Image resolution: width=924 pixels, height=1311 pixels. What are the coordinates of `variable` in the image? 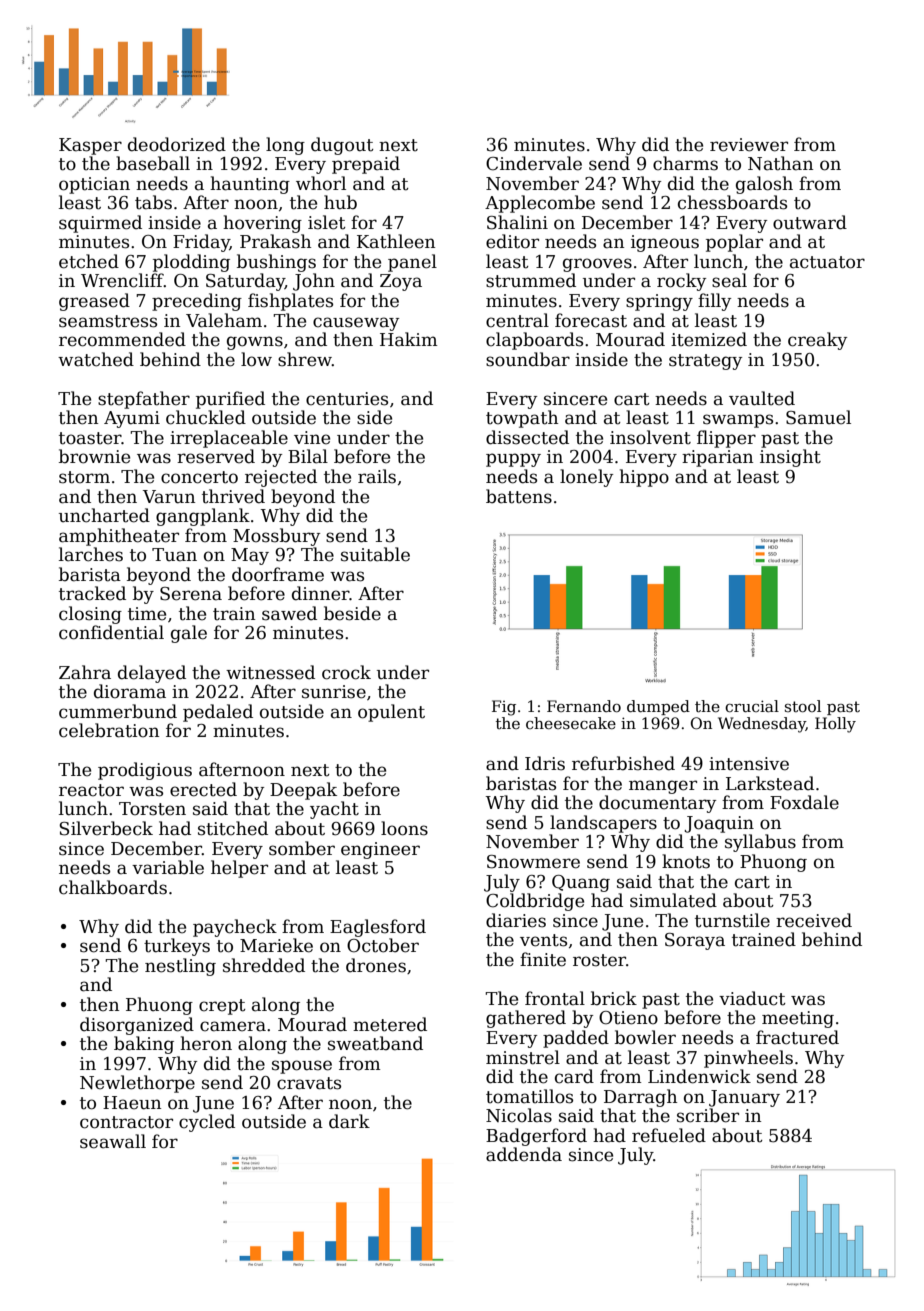 It's located at (168, 867).
